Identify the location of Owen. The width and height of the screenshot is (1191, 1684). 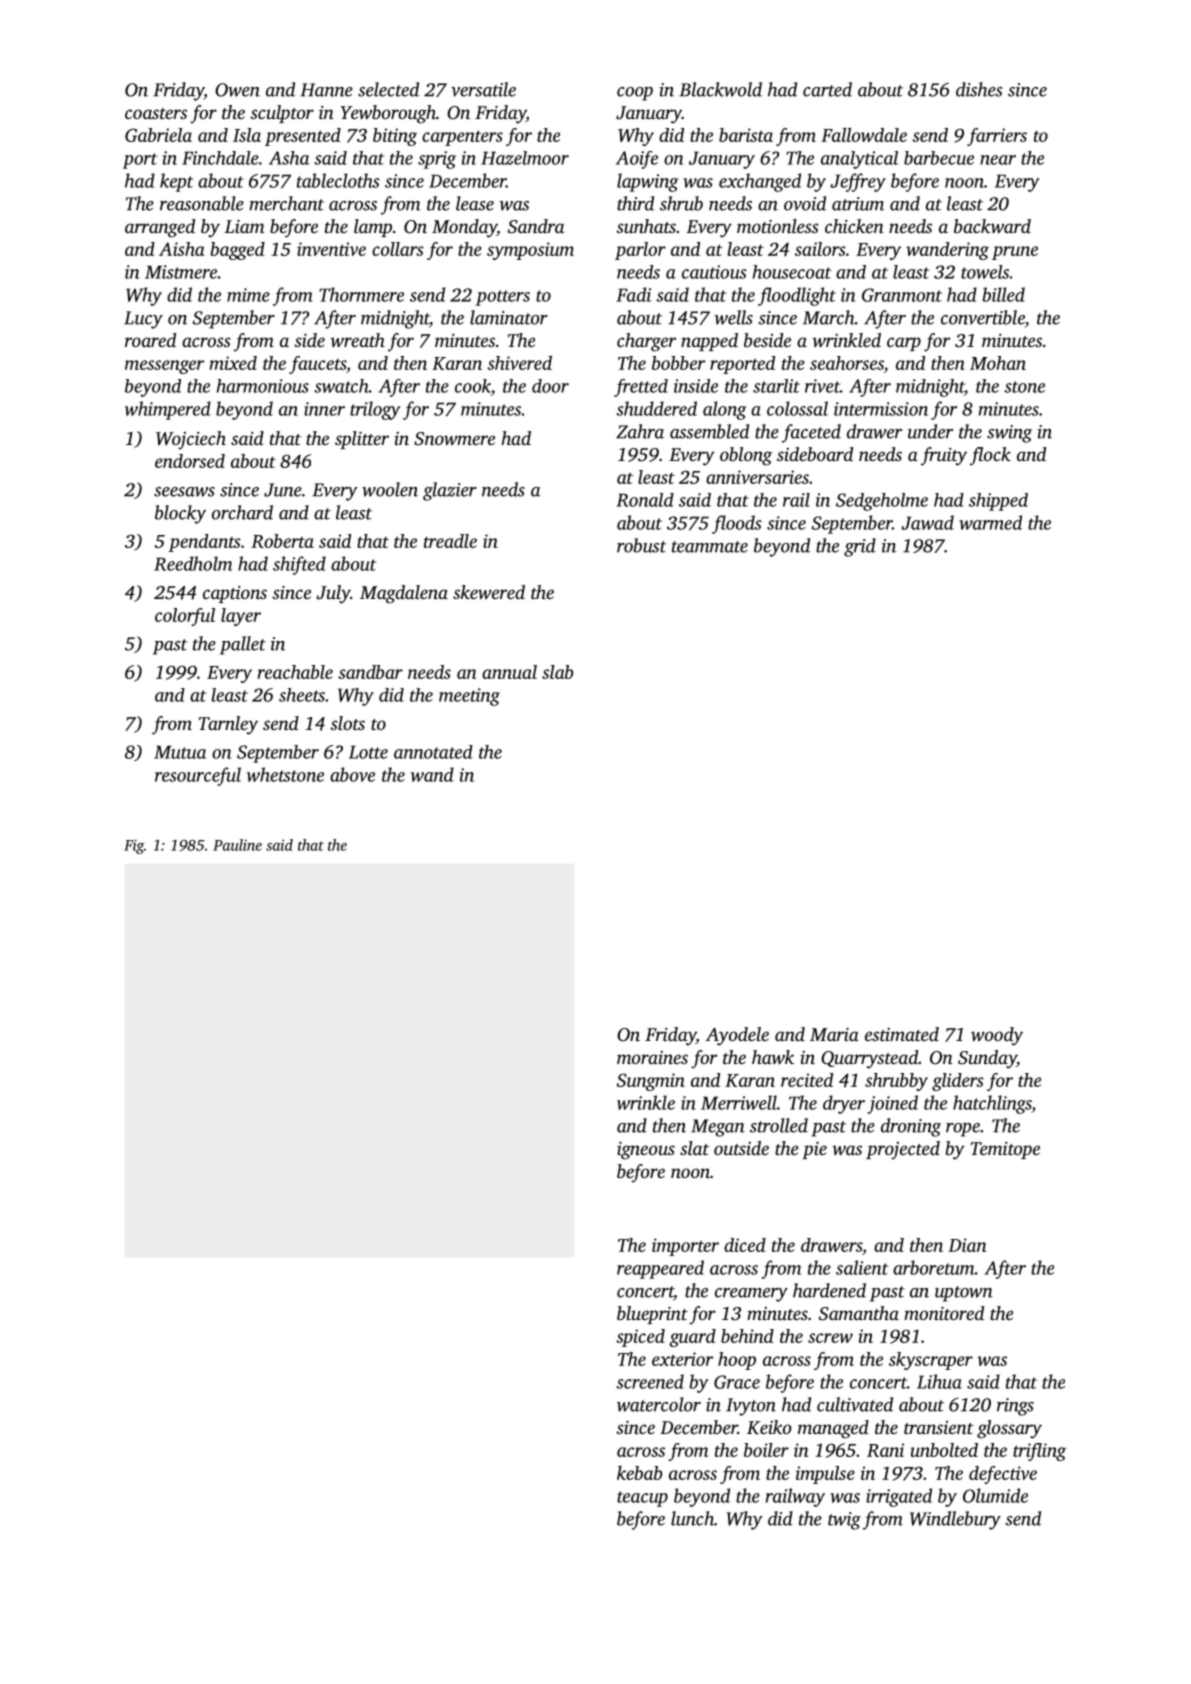
(237, 90).
